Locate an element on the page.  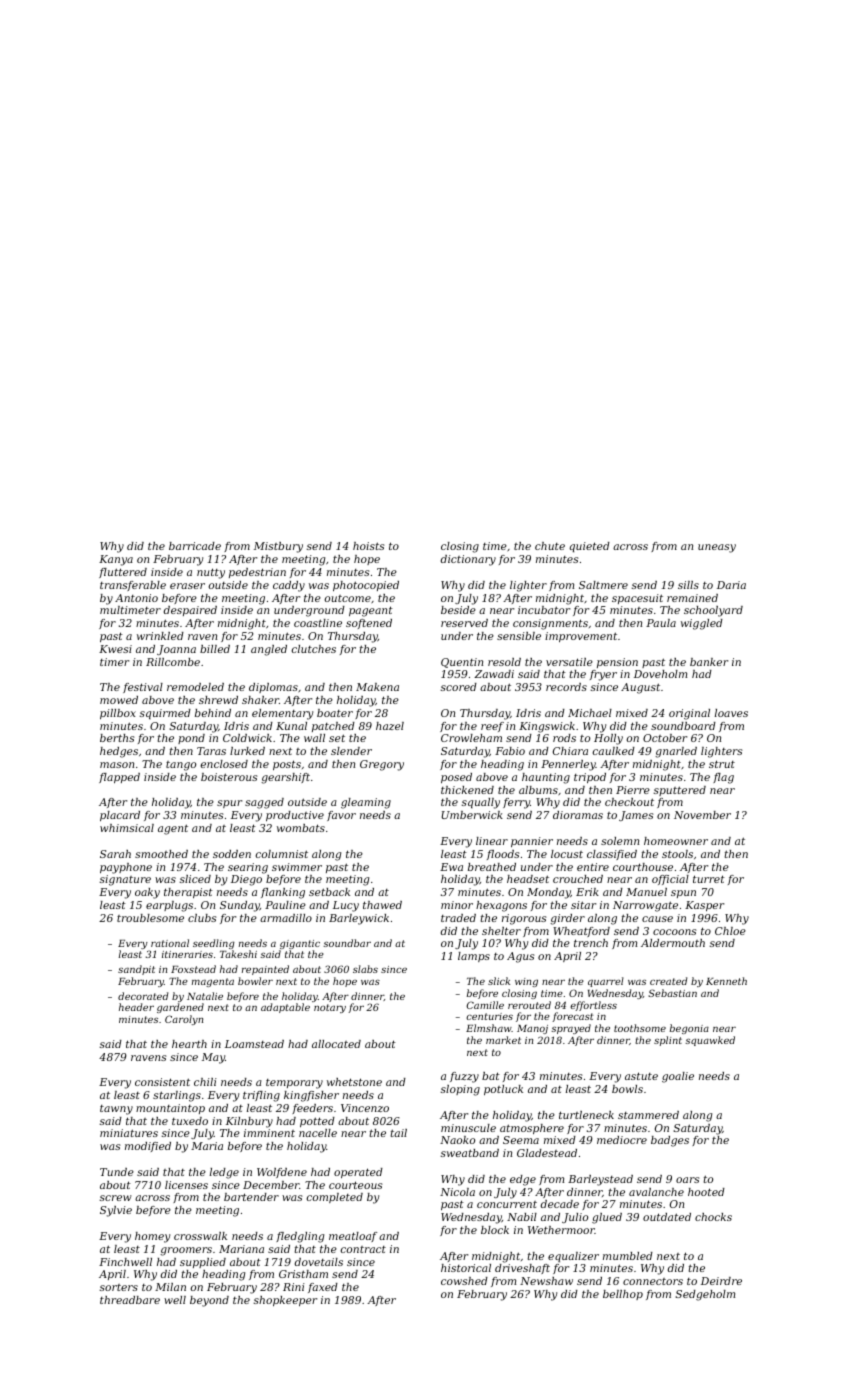
Kingswick is located at coordinates (547, 727).
